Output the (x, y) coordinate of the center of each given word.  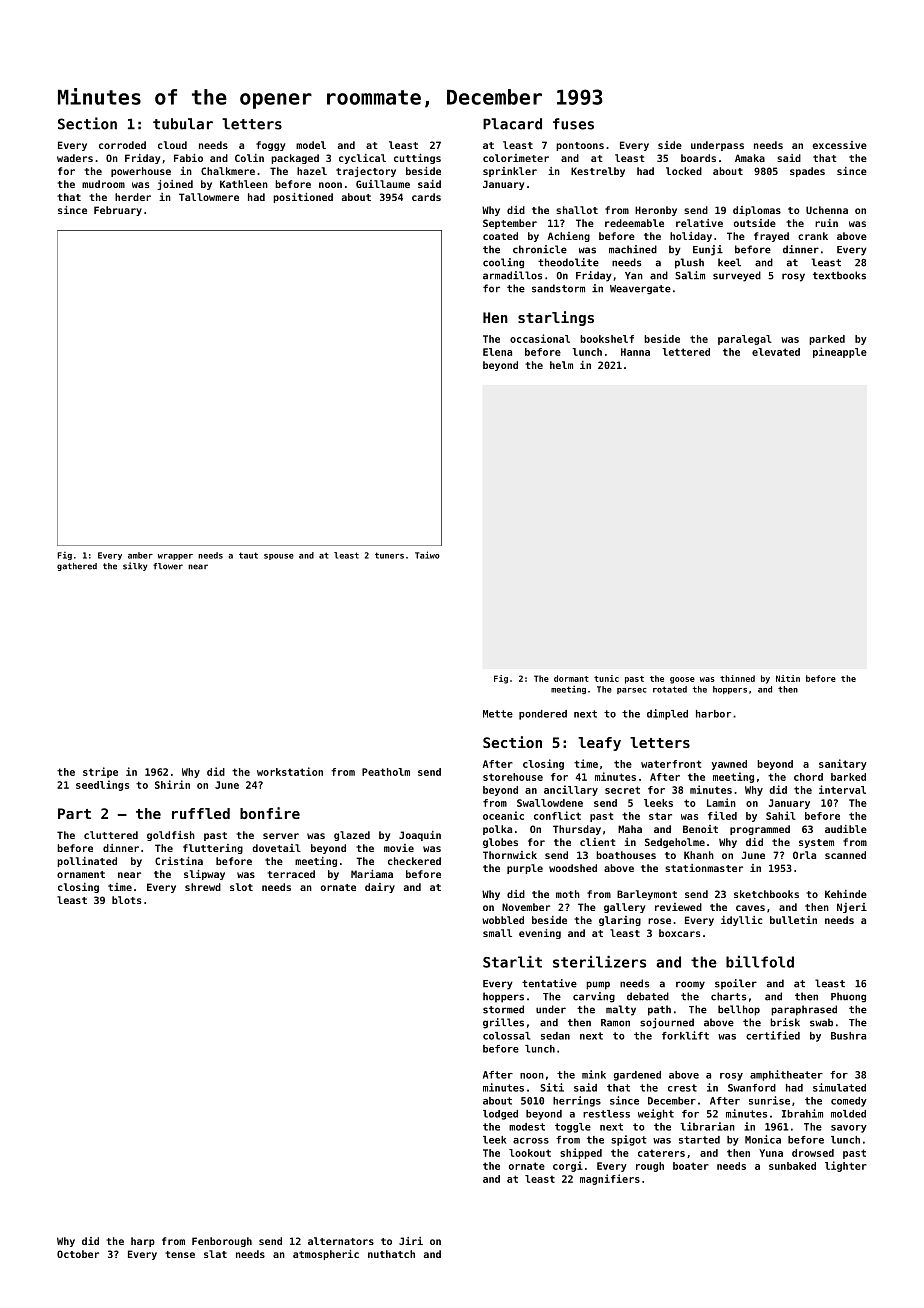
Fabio (188, 158)
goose (682, 680)
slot (241, 887)
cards (426, 197)
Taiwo (427, 555)
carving (594, 997)
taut (248, 555)
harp (143, 1242)
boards (698, 158)
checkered (414, 861)
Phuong (848, 997)
